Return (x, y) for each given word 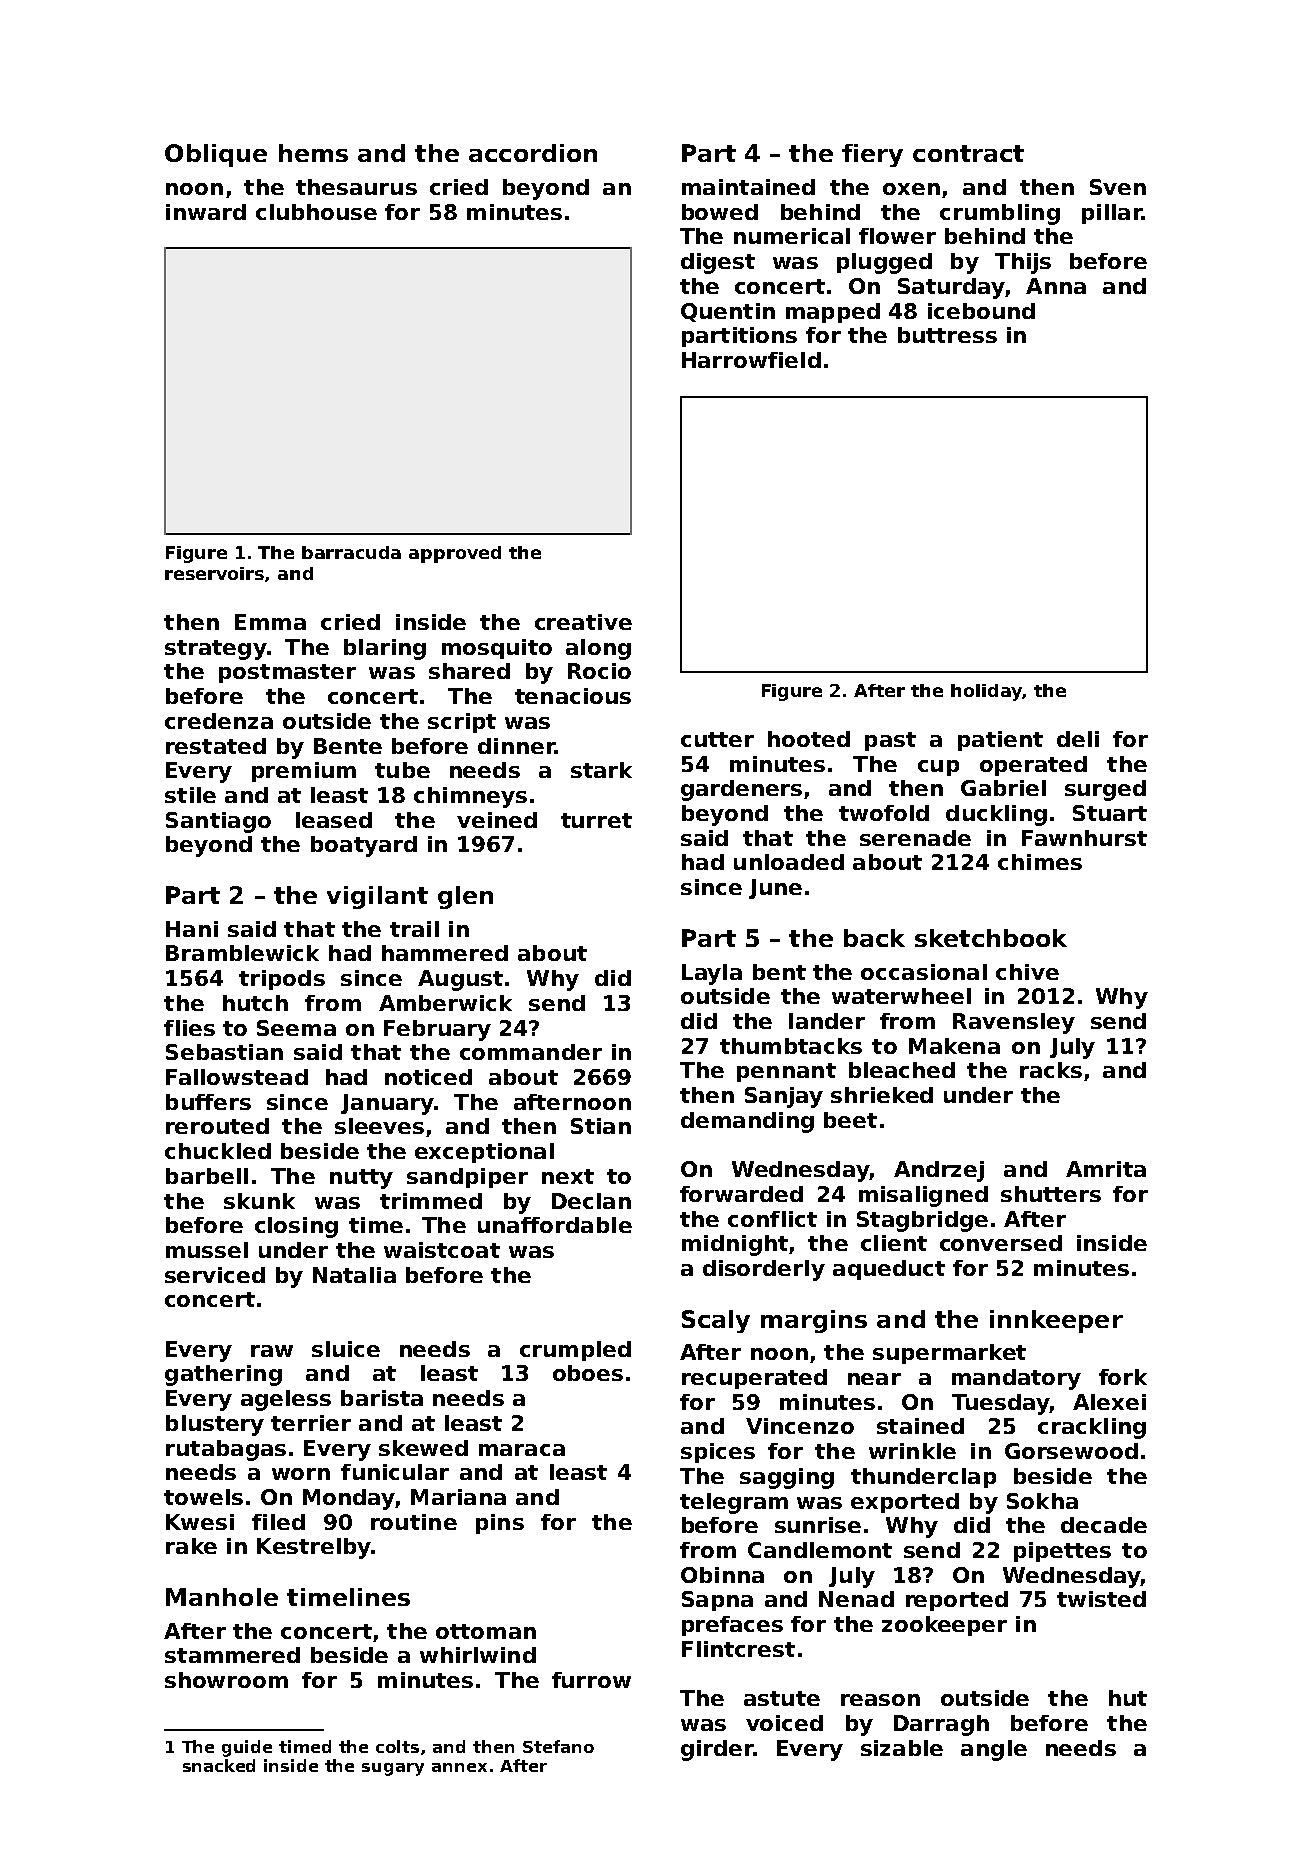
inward (206, 212)
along (598, 649)
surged (1105, 790)
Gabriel (1003, 788)
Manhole (222, 1597)
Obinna (722, 1575)
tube (402, 770)
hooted (809, 739)
